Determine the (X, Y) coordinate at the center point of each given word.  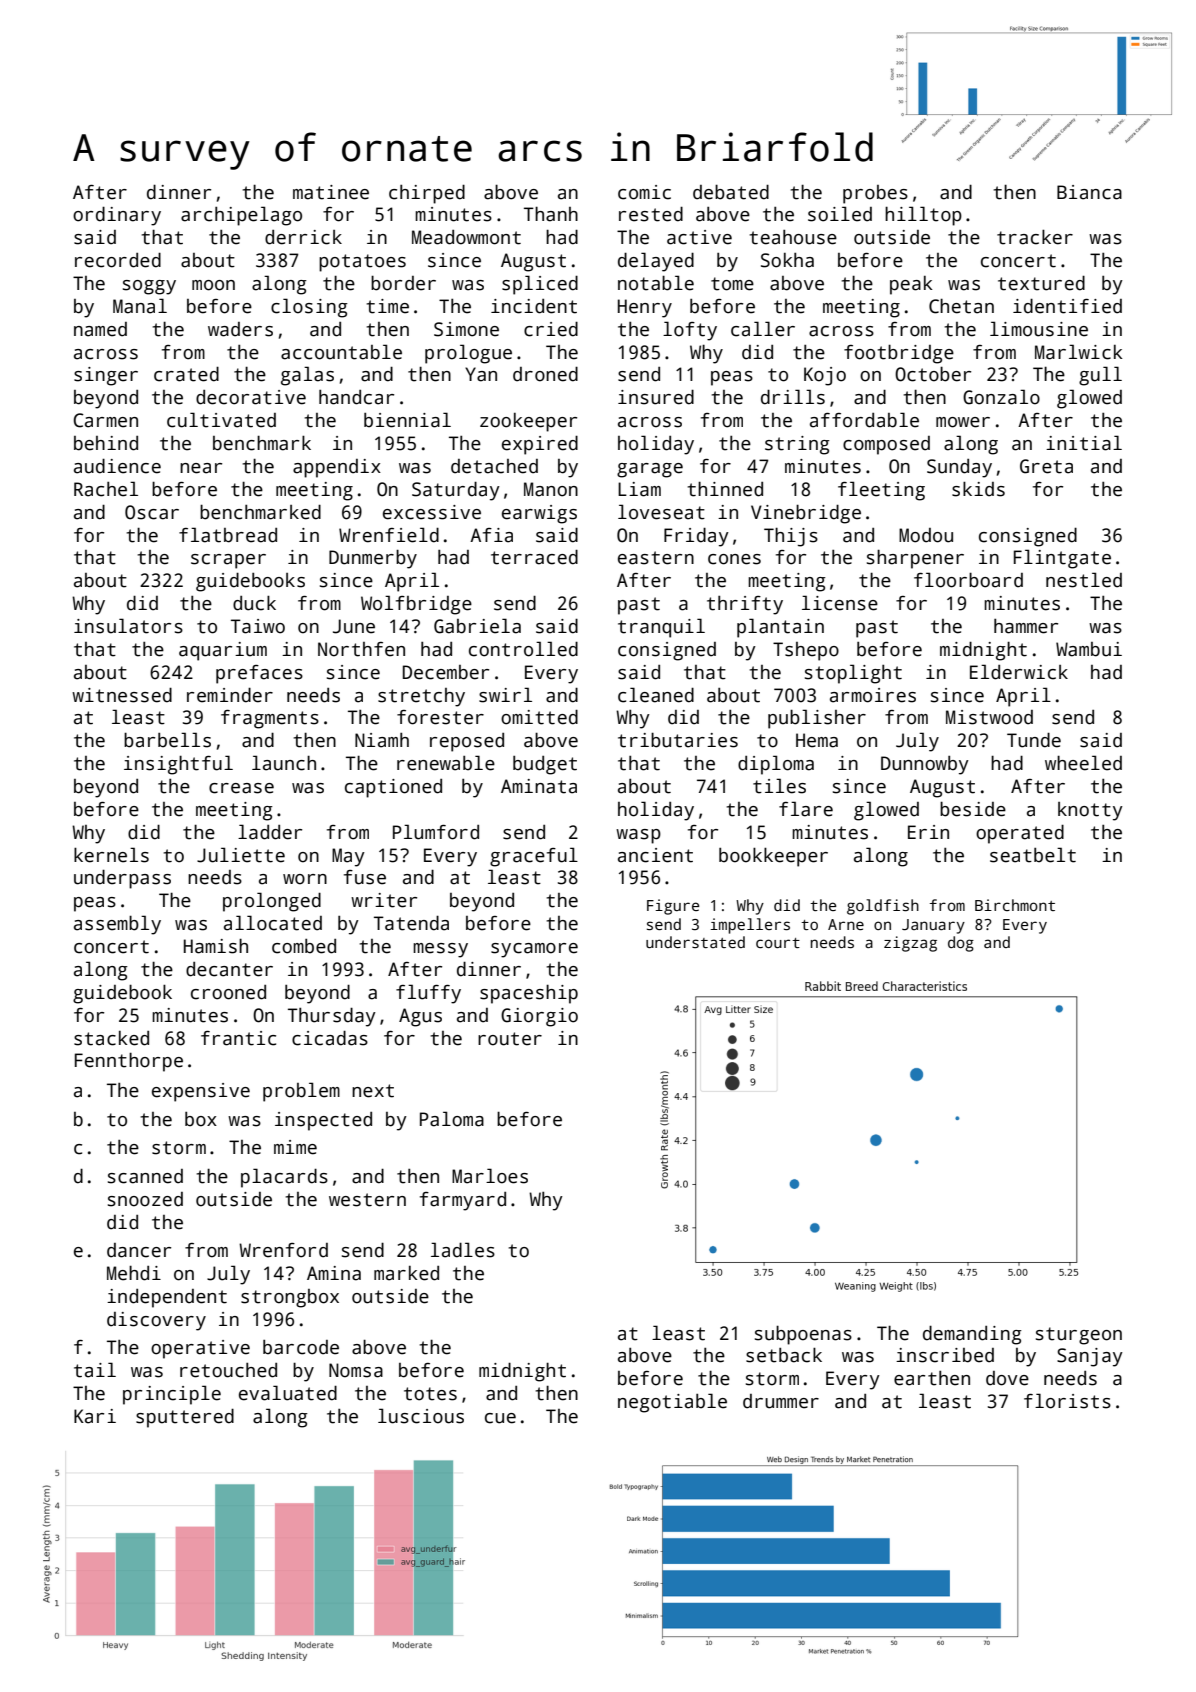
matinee (331, 192)
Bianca (1089, 192)
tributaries (678, 740)
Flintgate (1062, 559)
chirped (427, 194)
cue (500, 1418)
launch (284, 763)
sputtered (185, 1418)
